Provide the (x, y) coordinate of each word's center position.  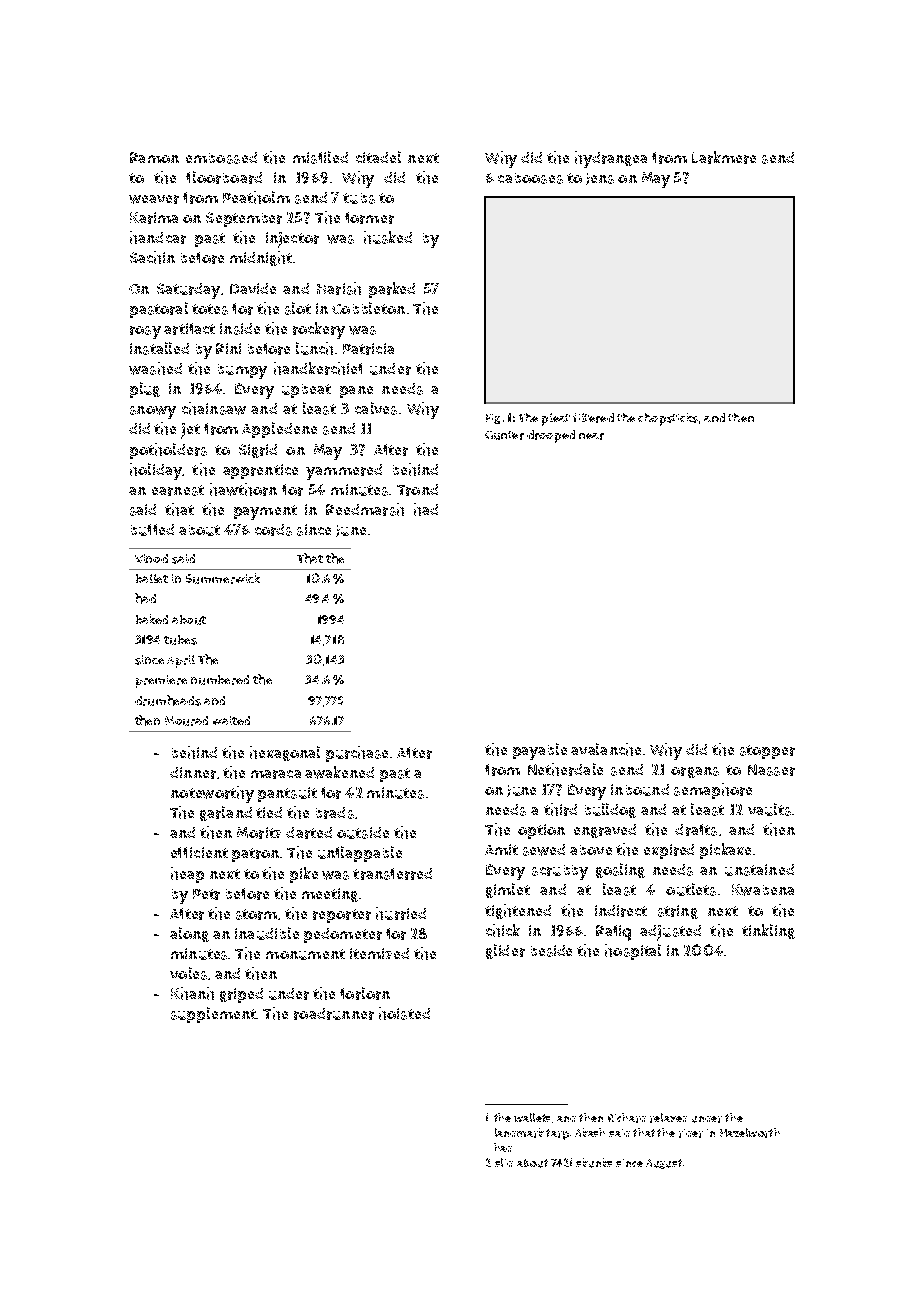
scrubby (560, 872)
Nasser (771, 770)
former (369, 218)
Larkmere (724, 157)
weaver (154, 199)
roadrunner (334, 1014)
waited (231, 720)
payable (540, 751)
